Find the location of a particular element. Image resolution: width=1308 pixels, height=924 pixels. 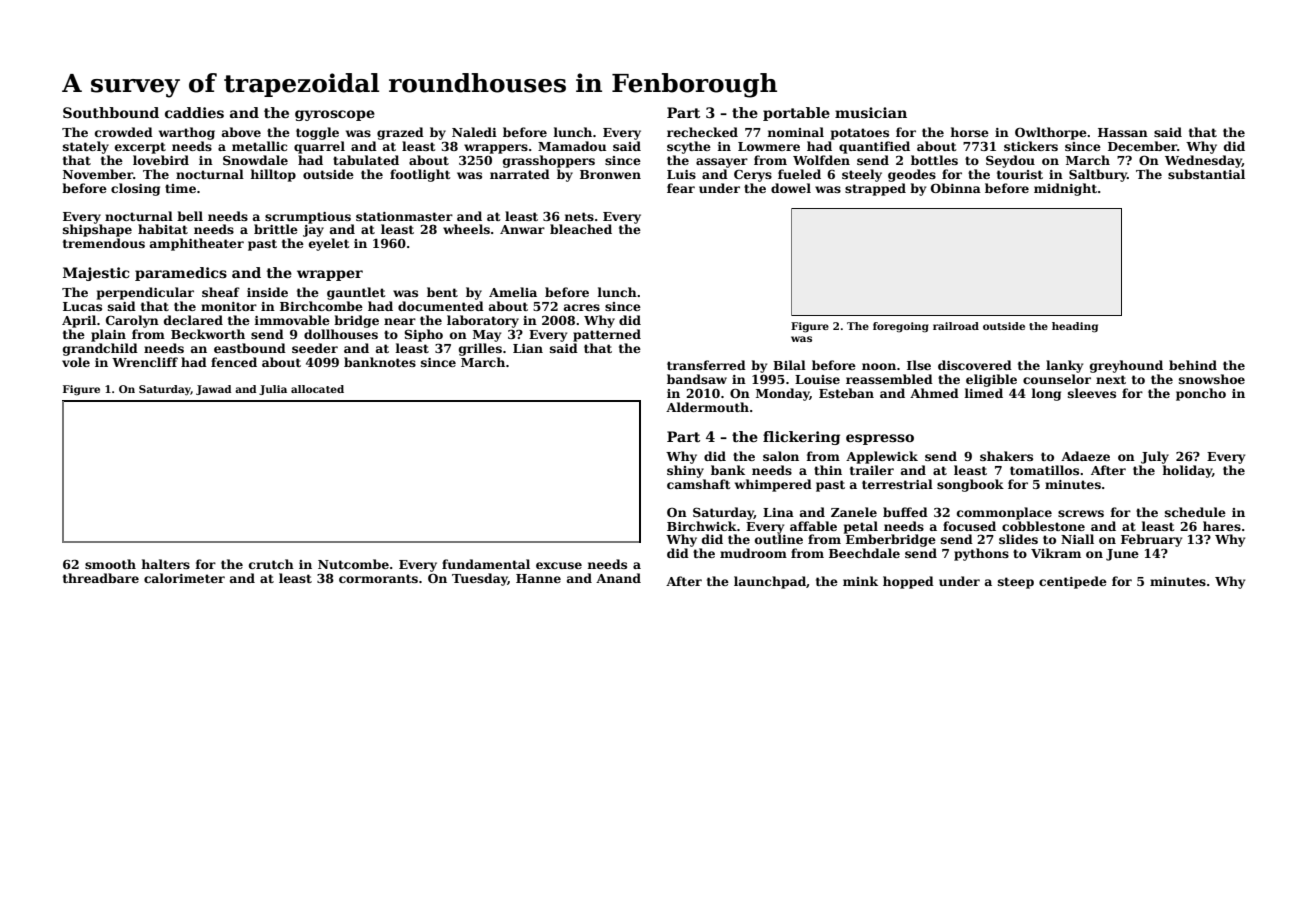

monitor is located at coordinates (229, 306).
